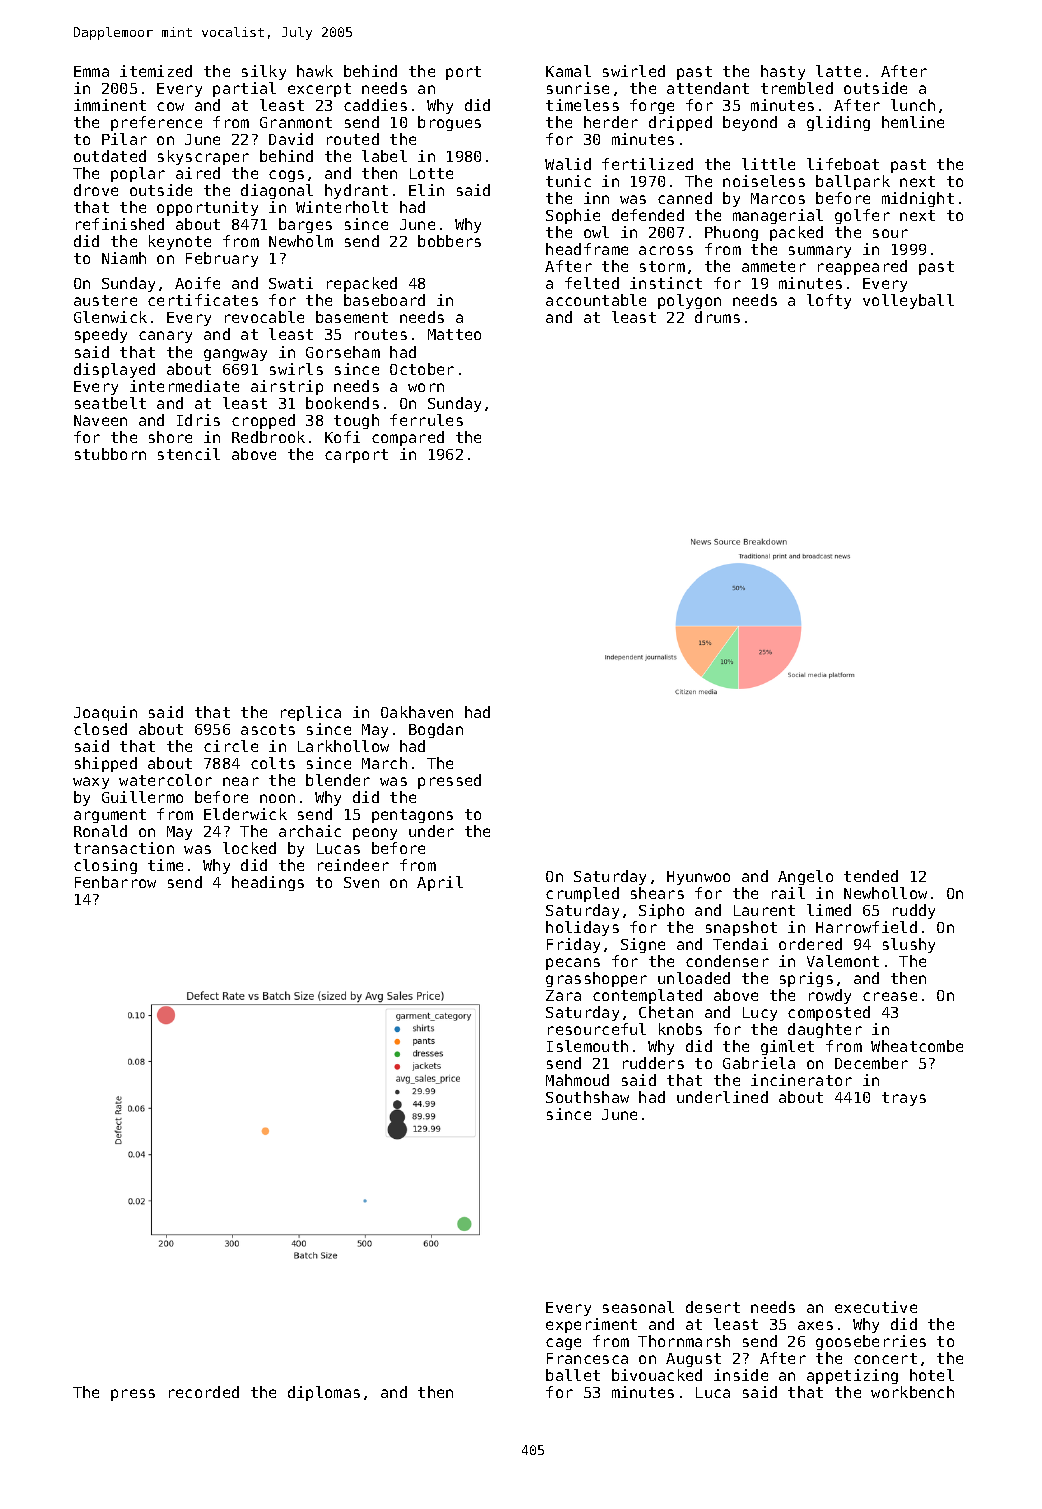 This screenshot has width=1042, height=1509. Describe the element at coordinates (138, 174) in the screenshot. I see `poplar` at that location.
